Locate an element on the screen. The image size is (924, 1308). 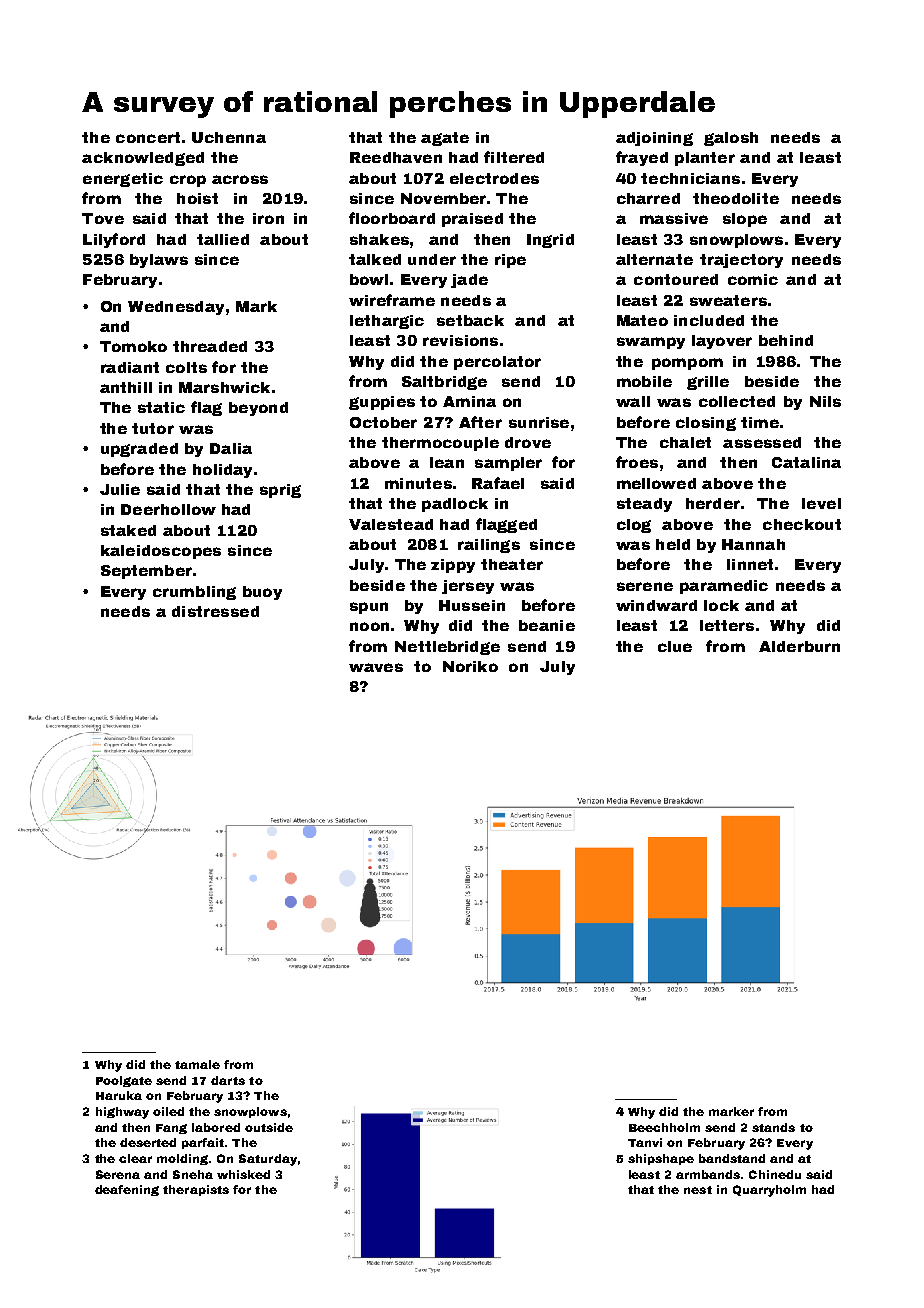
stands is located at coordinates (773, 1127).
